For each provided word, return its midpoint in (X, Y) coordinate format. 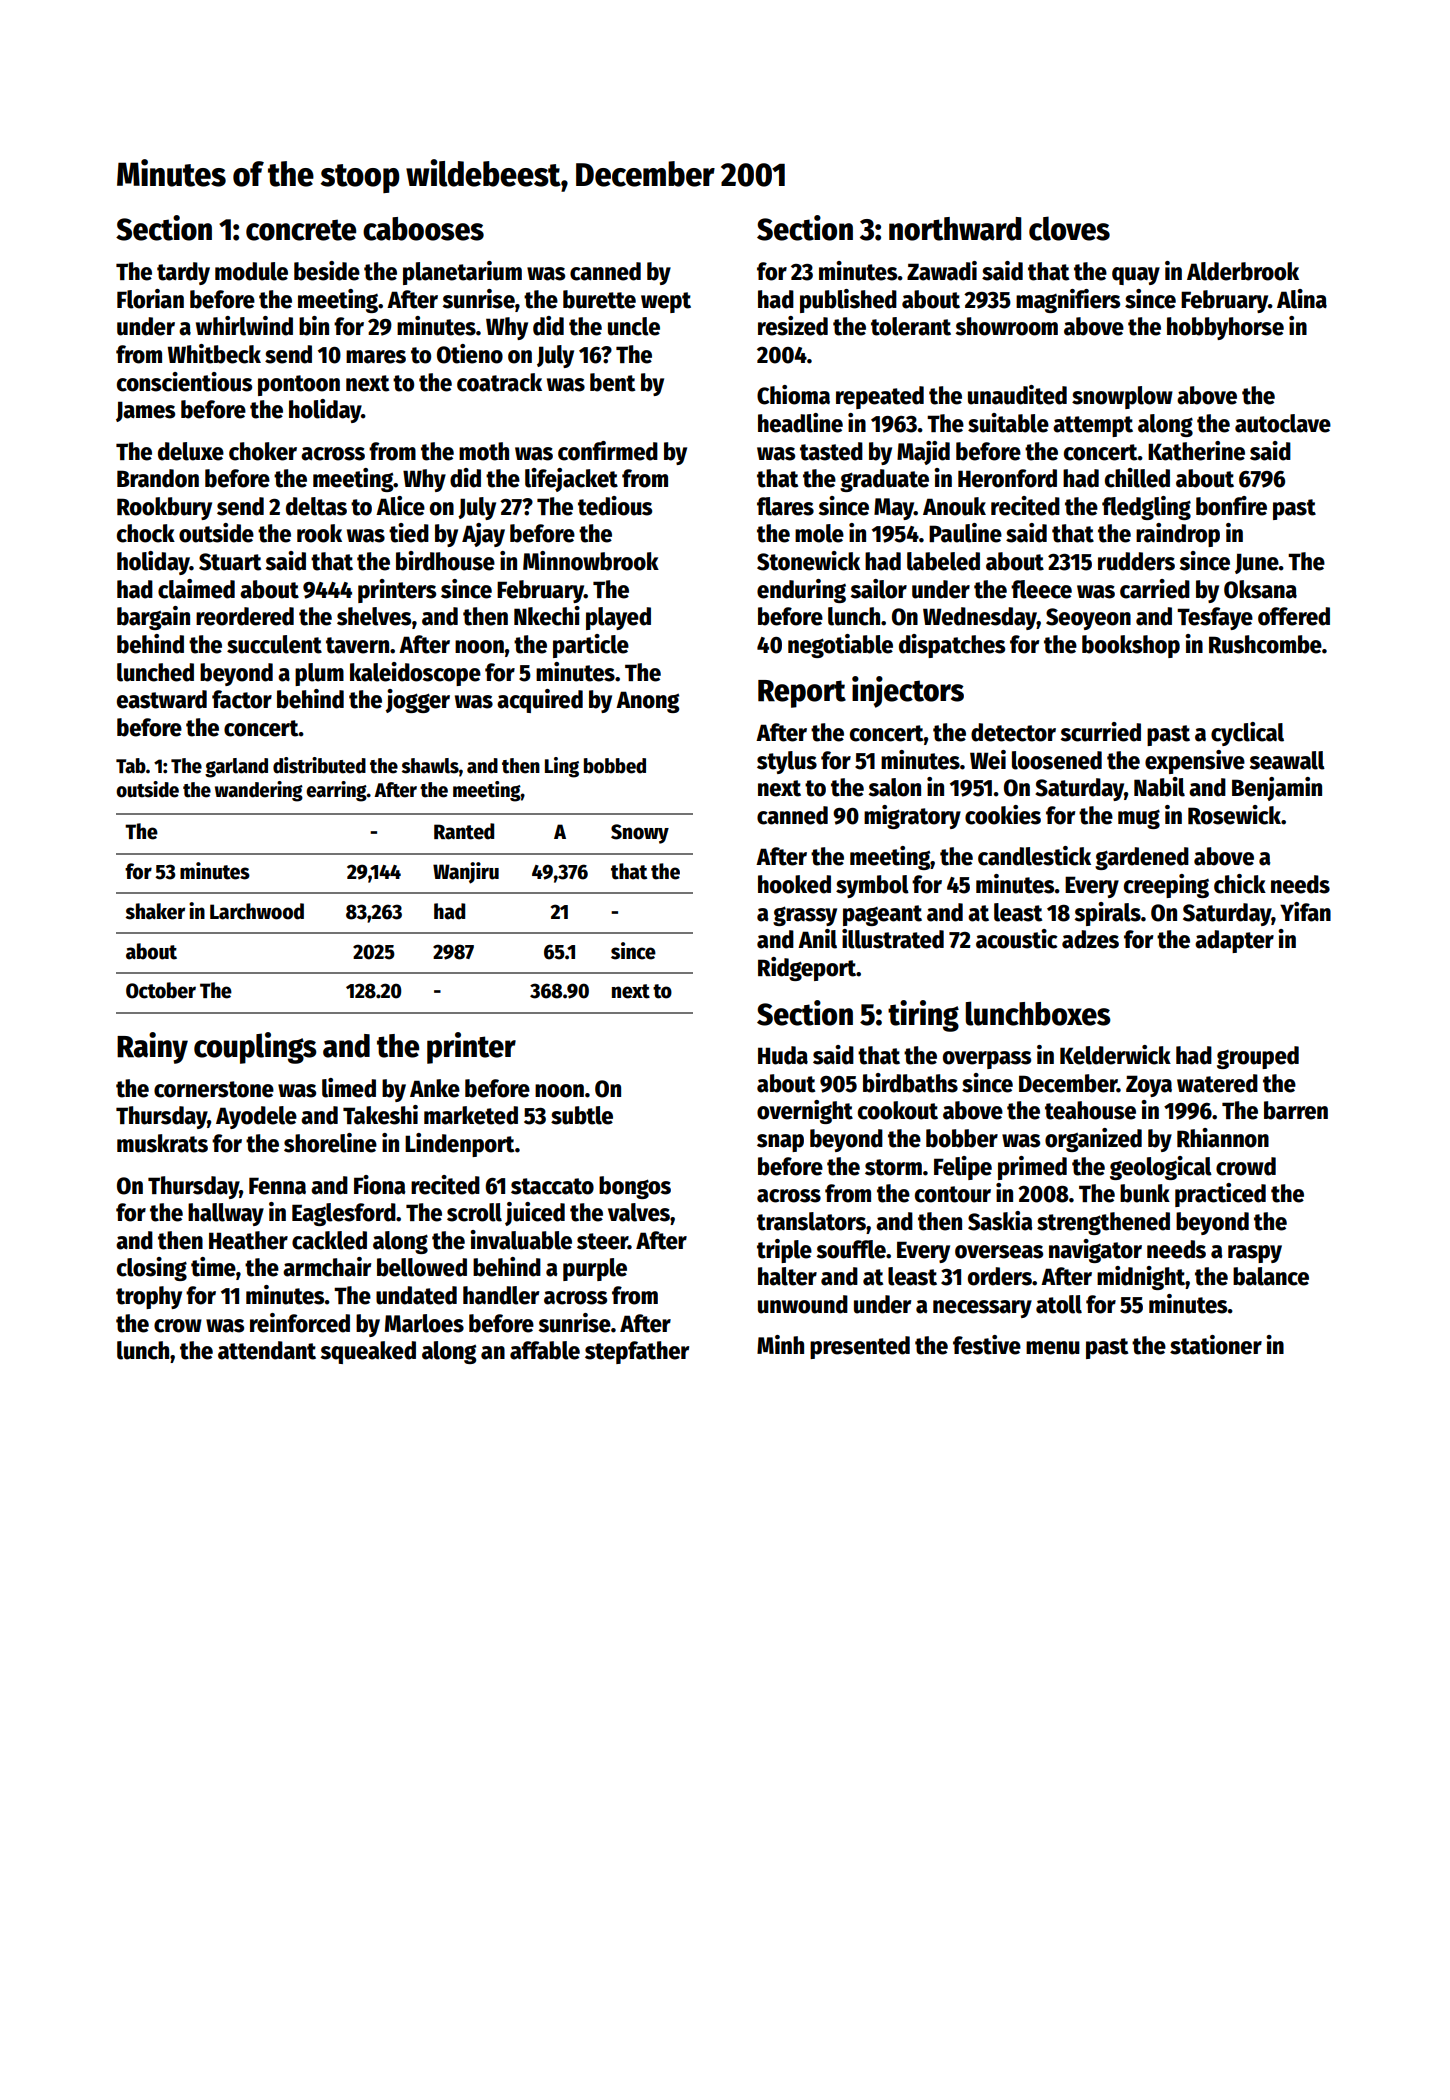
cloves (1069, 228)
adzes (1090, 939)
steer (602, 1241)
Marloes (424, 1323)
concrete (301, 230)
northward (955, 229)
